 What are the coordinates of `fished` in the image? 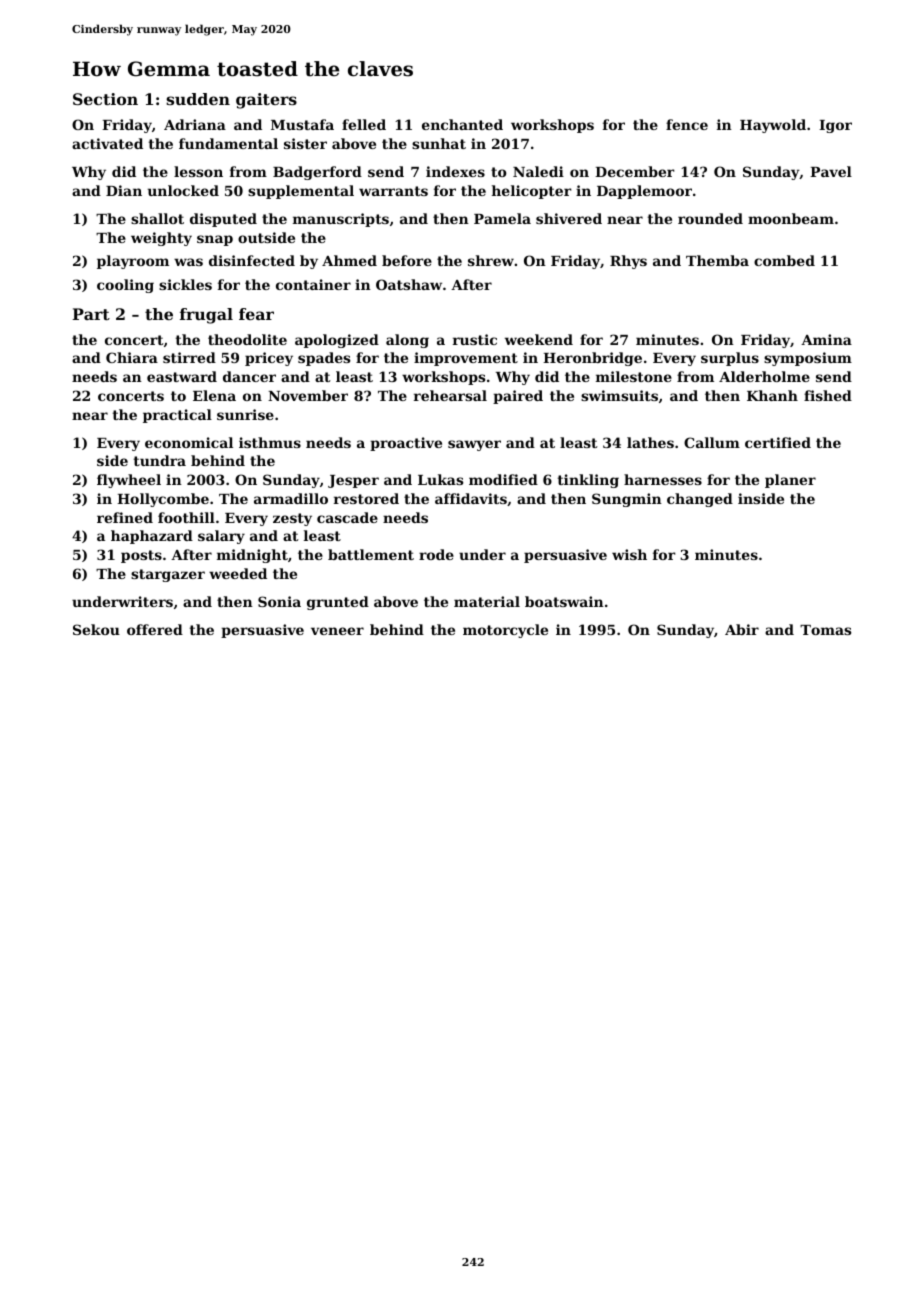 It's located at (828, 395).
